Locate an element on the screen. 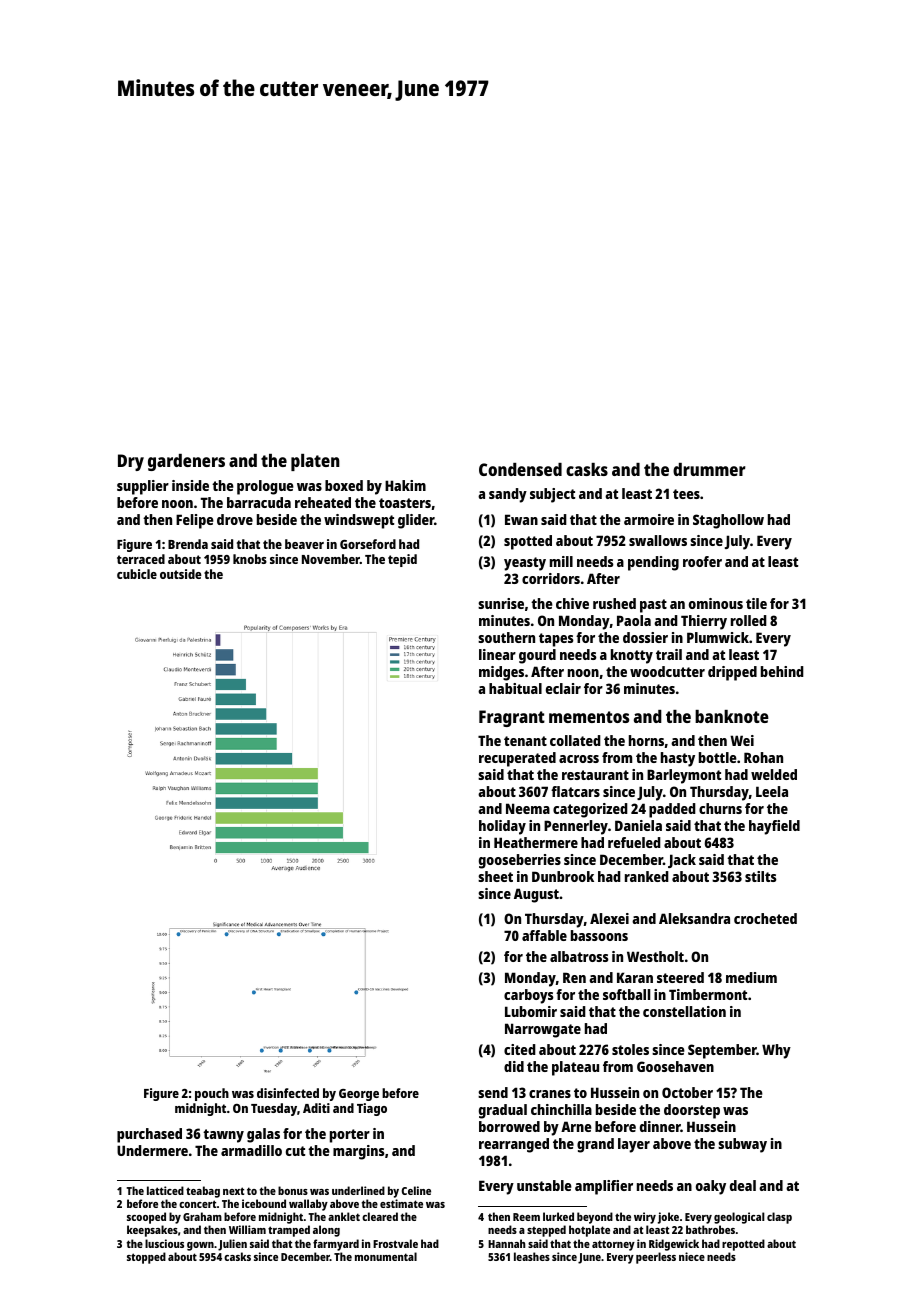 This screenshot has height=1308, width=924. supplier is located at coordinates (143, 487).
